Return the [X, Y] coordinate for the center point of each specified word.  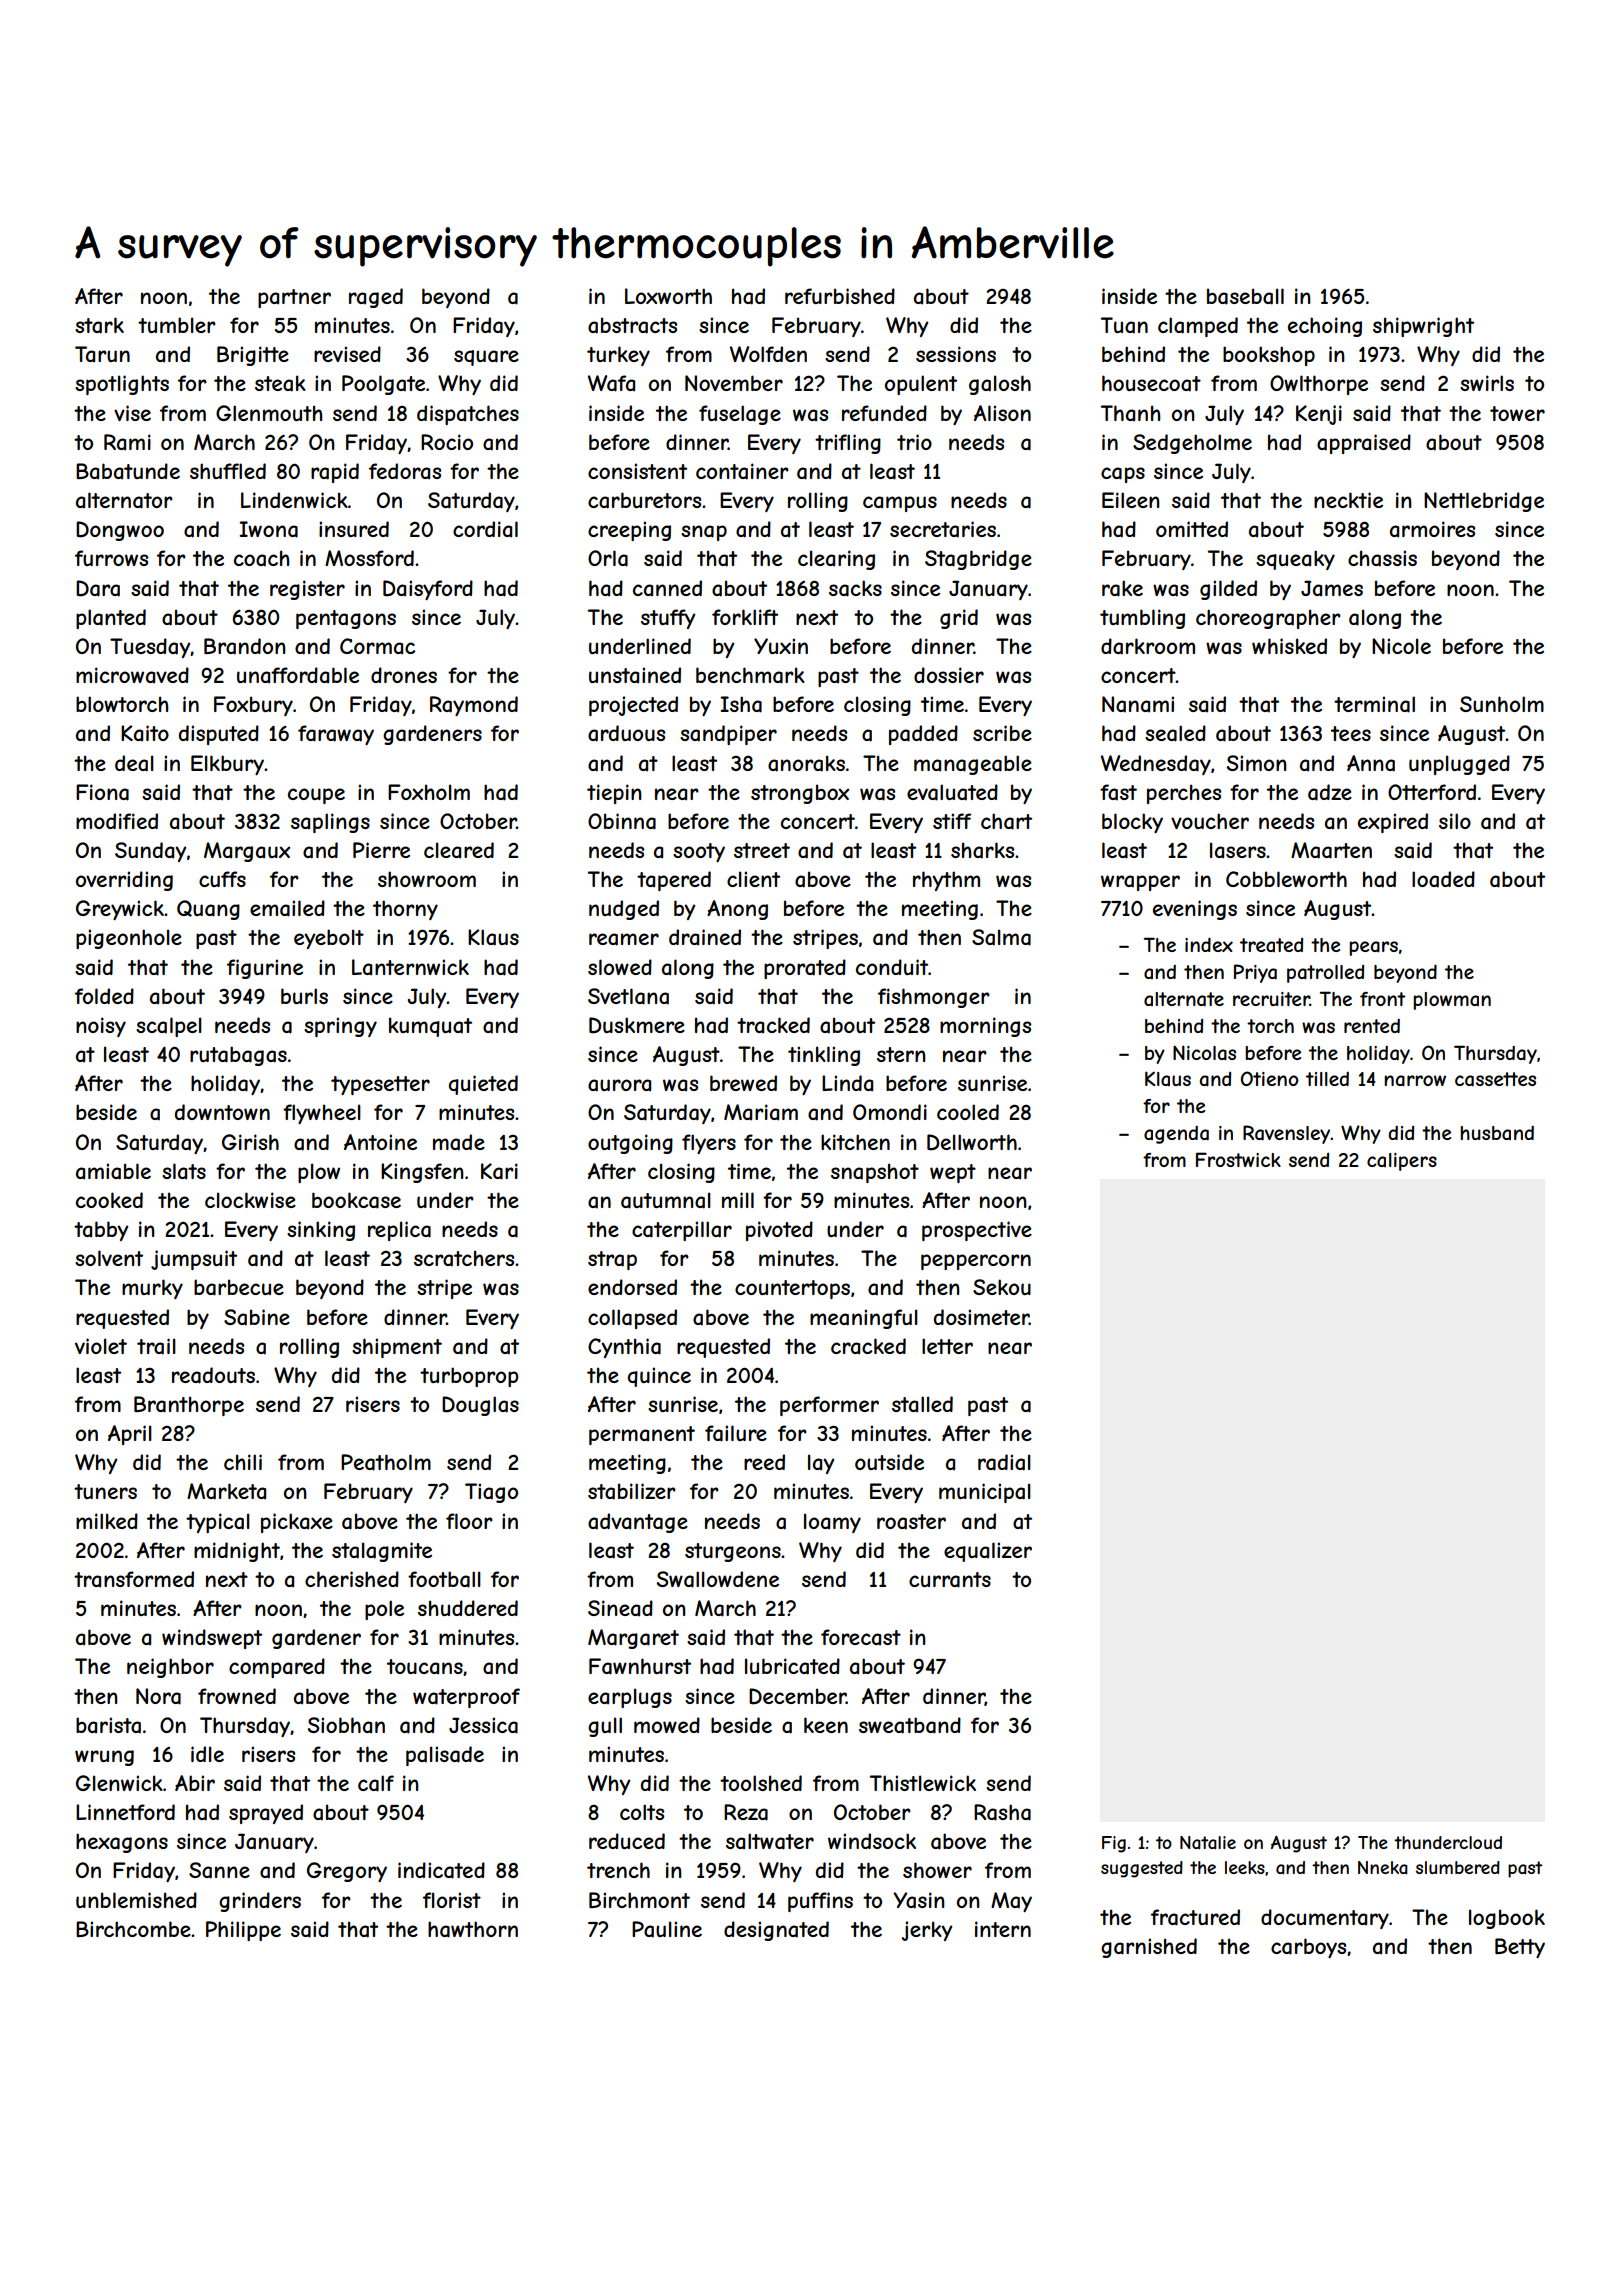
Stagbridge [978, 560]
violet [101, 1346]
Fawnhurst [640, 1666]
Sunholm [1502, 704]
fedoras [405, 471]
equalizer [988, 1552]
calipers [1402, 1162]
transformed [134, 1579]
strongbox [800, 794]
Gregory [347, 1872]
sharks [982, 850]
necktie [1348, 500]
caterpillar [682, 1231]
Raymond [474, 706]
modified [117, 821]
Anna [1371, 763]
